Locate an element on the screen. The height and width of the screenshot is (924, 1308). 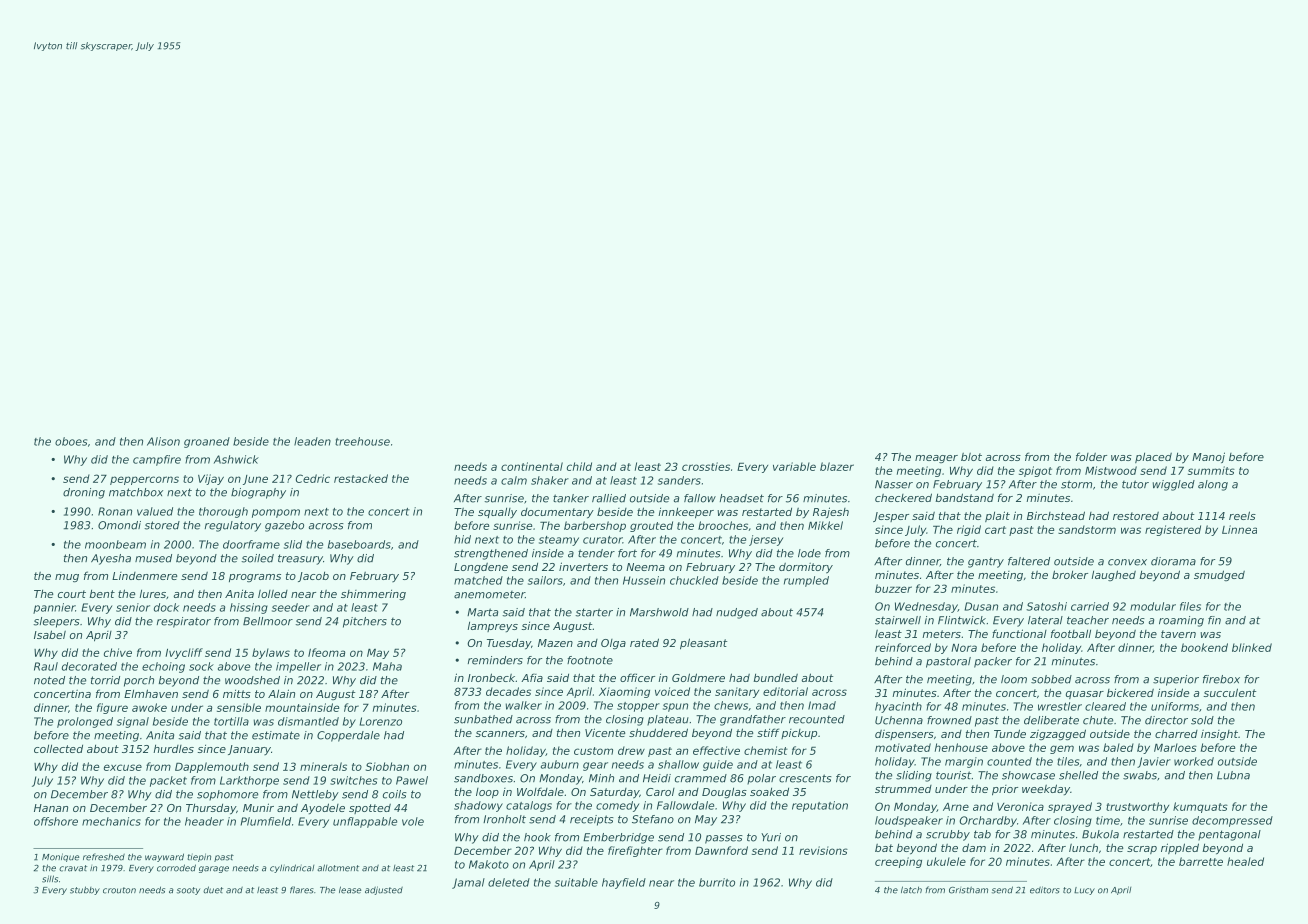
refreshed is located at coordinates (104, 857).
